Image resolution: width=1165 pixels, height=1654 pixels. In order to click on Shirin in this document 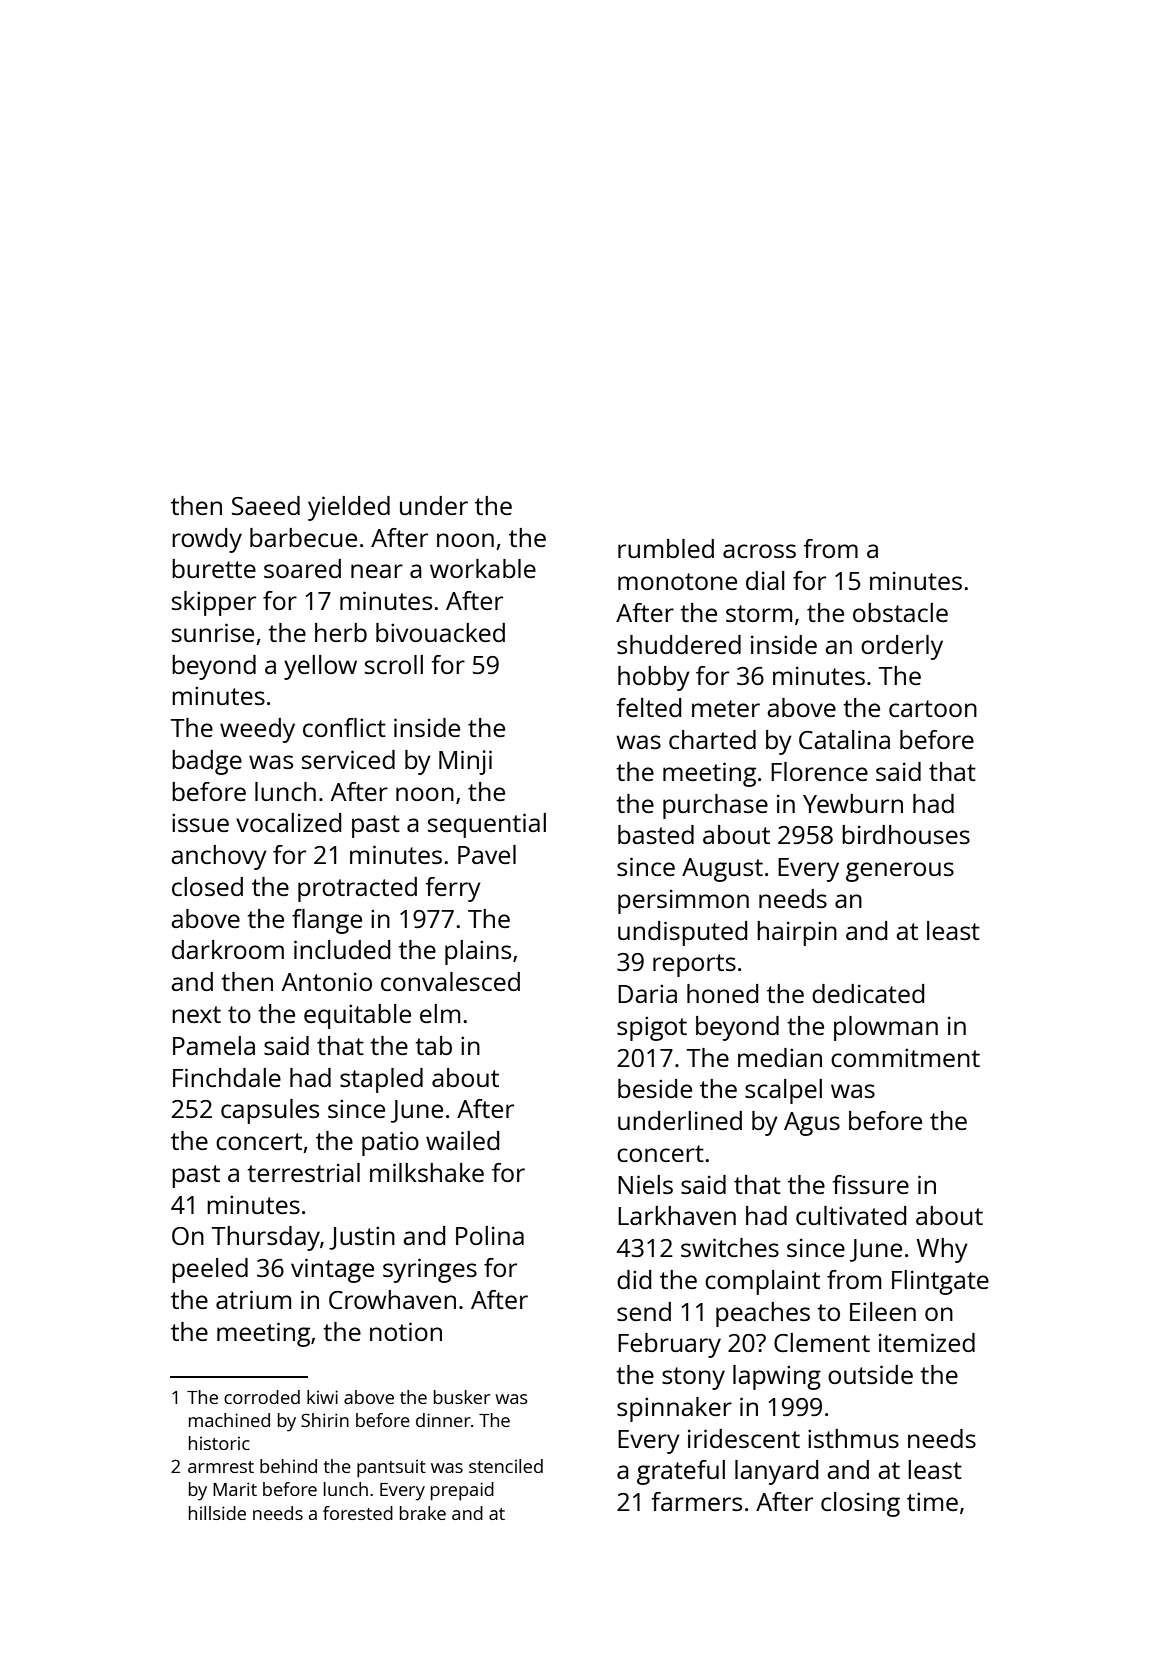, I will do `click(325, 1420)`.
